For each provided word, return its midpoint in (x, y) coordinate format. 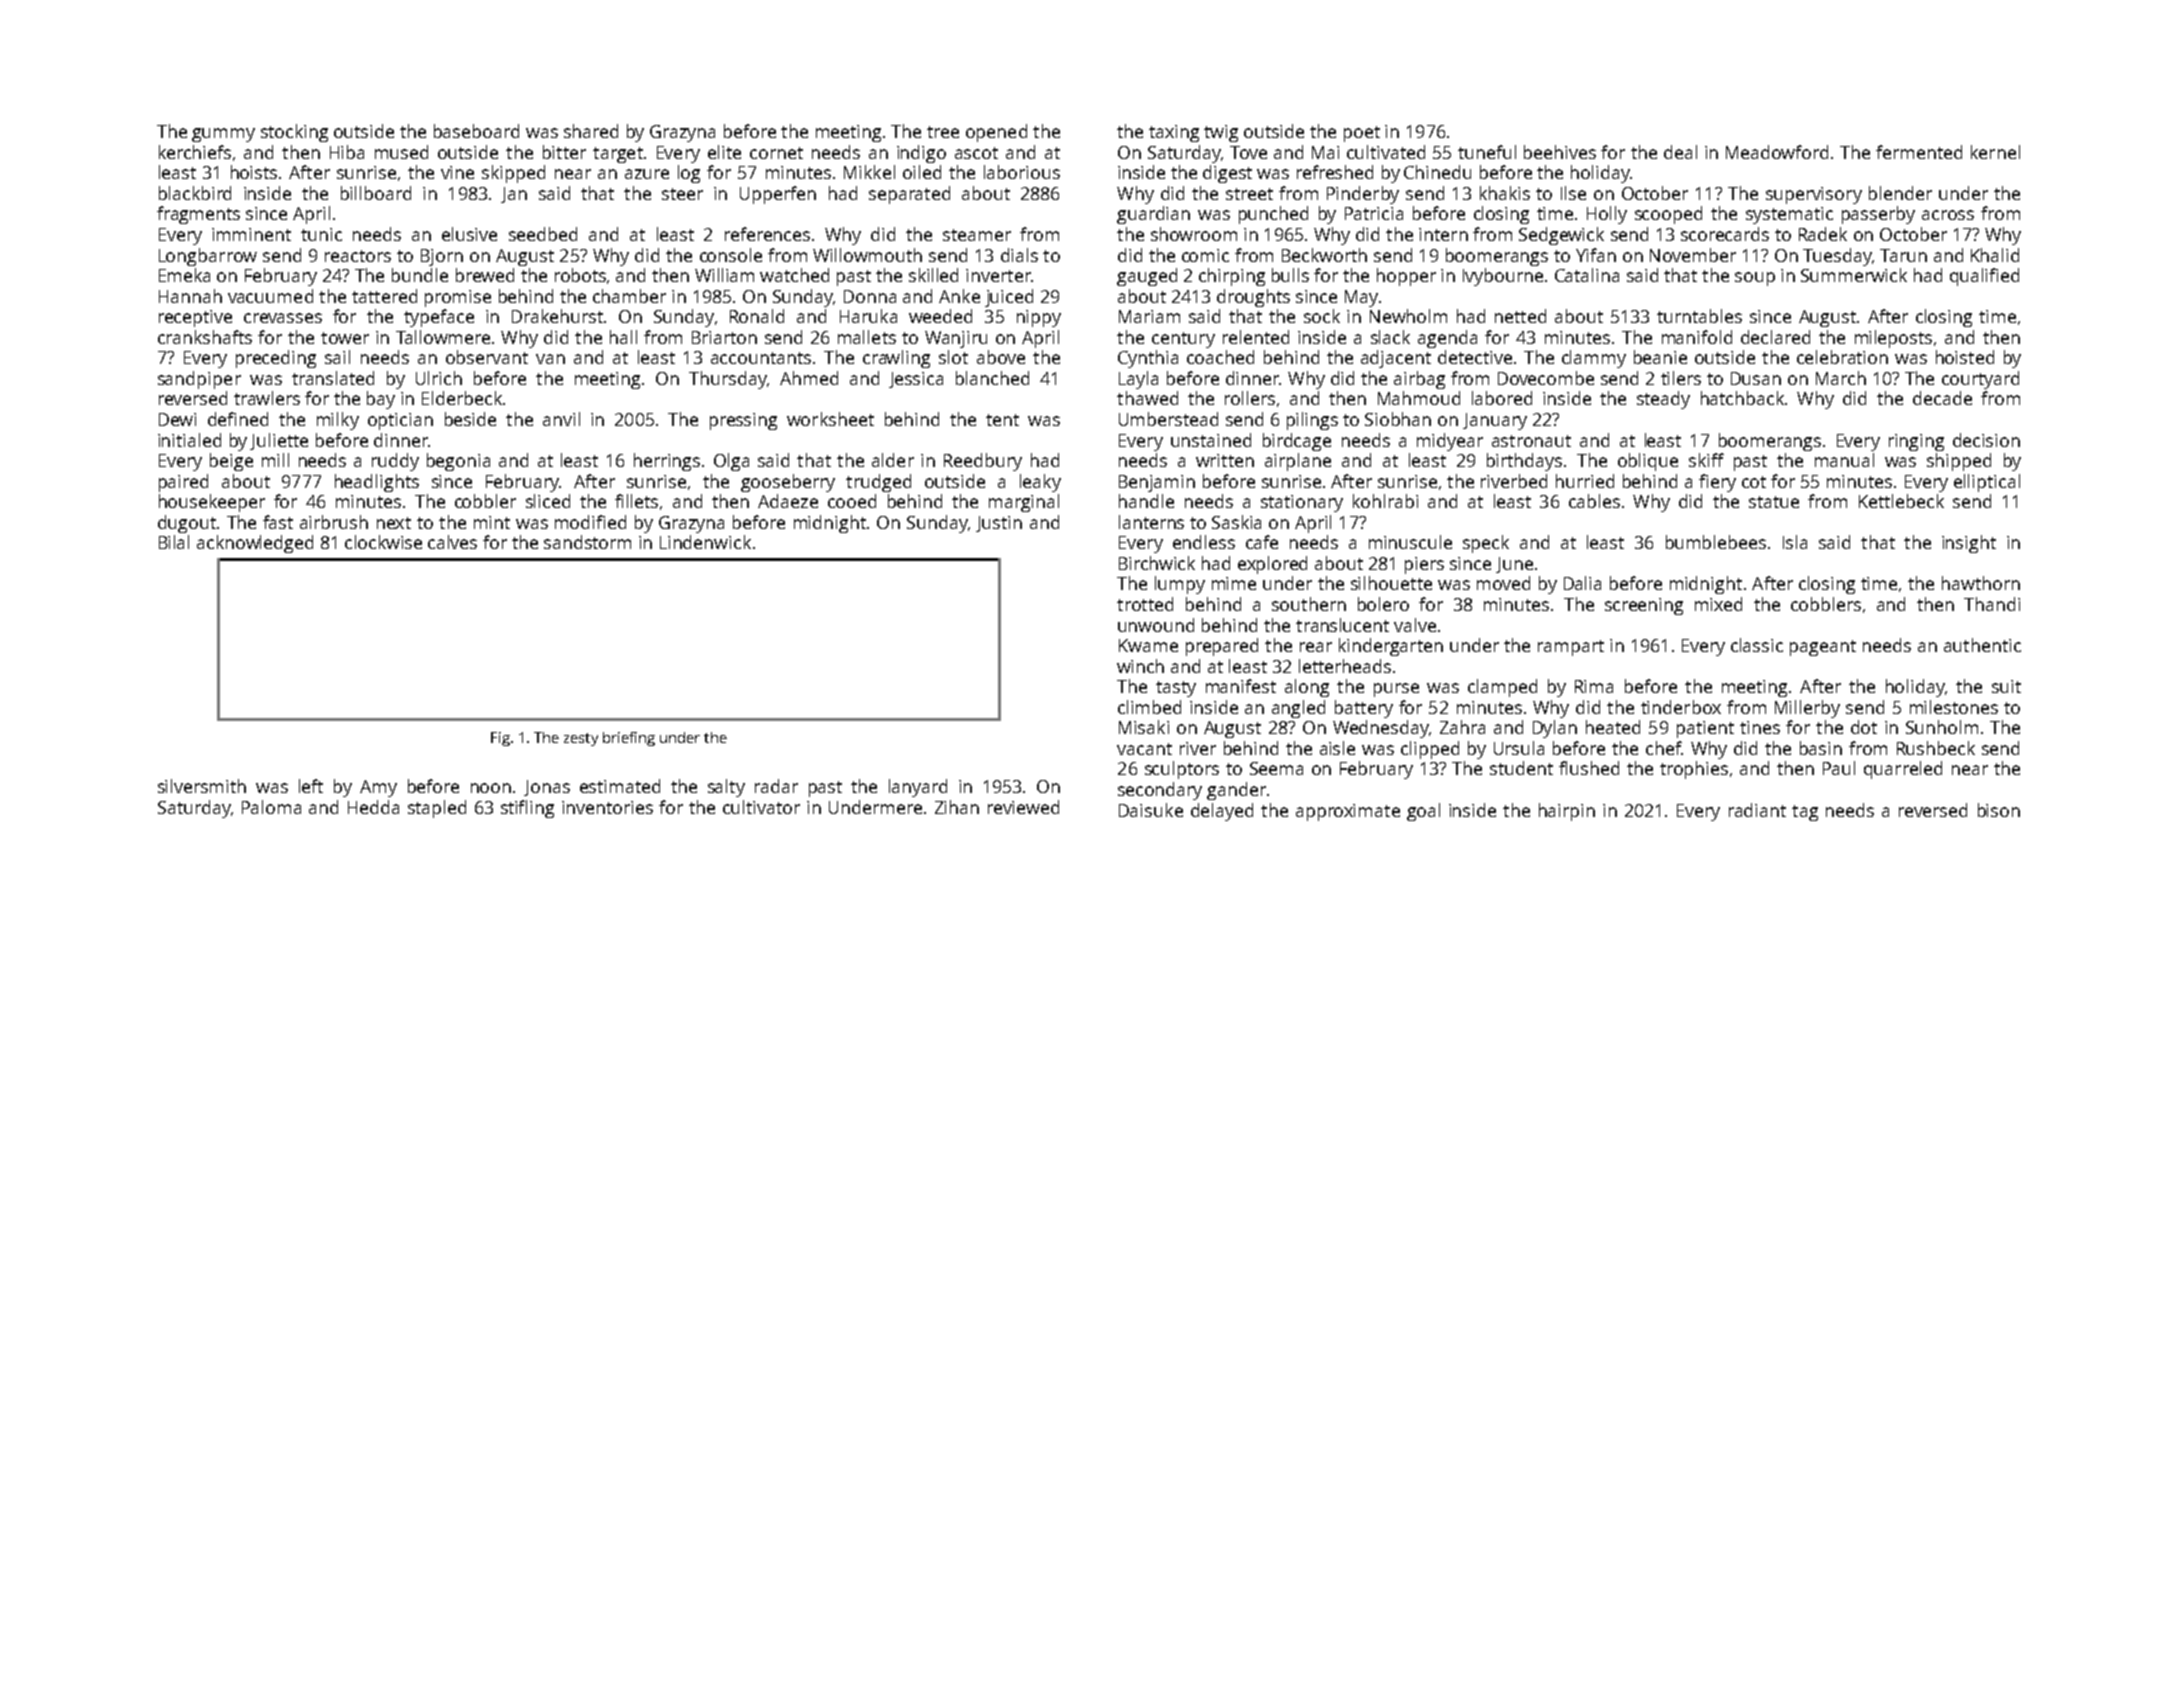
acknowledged (255, 544)
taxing (1174, 133)
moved (1503, 583)
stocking (294, 133)
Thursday (728, 380)
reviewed (1023, 807)
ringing (1916, 442)
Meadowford (1777, 152)
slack (1390, 337)
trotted (1145, 604)
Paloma (271, 807)
